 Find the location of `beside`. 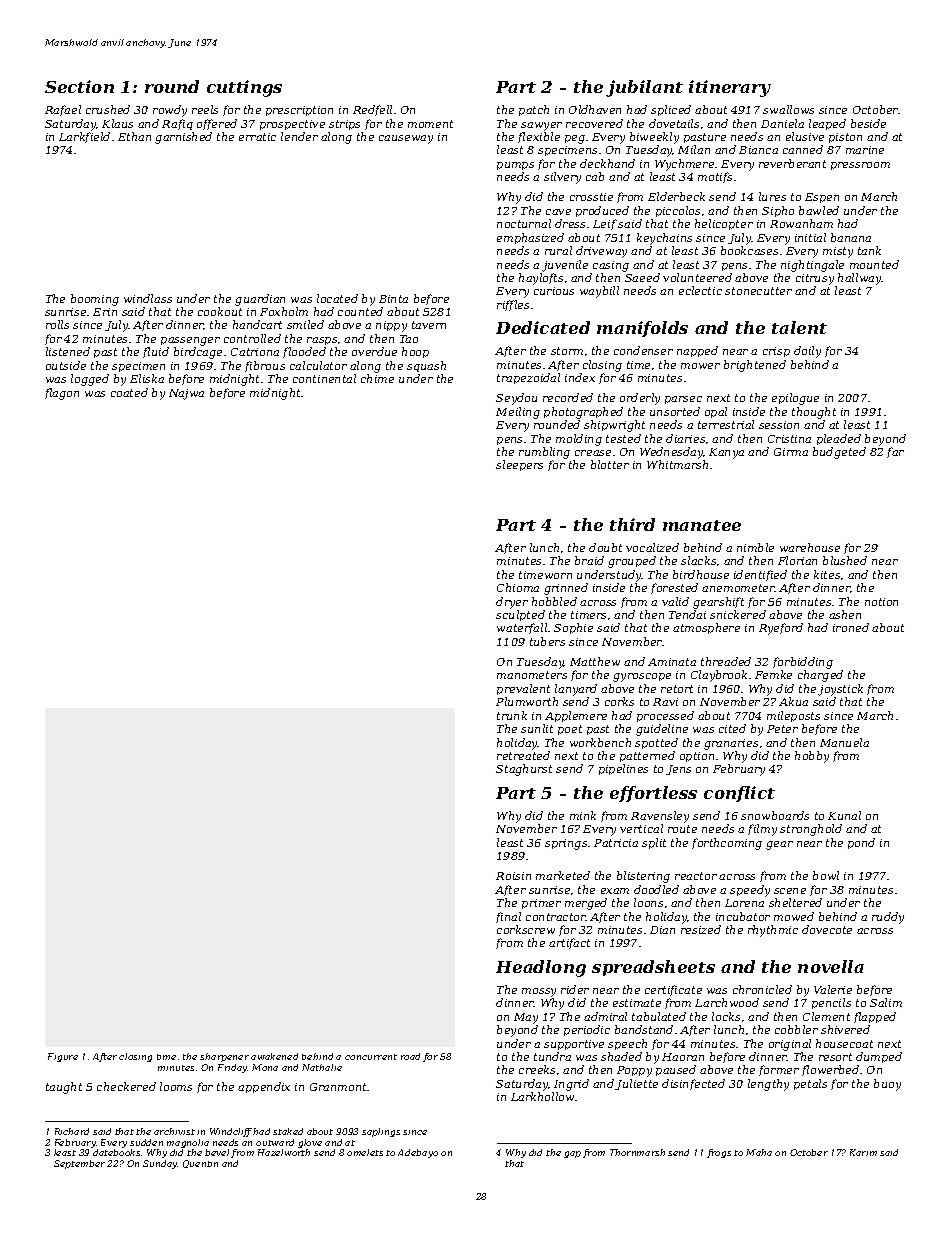

beside is located at coordinates (868, 123).
